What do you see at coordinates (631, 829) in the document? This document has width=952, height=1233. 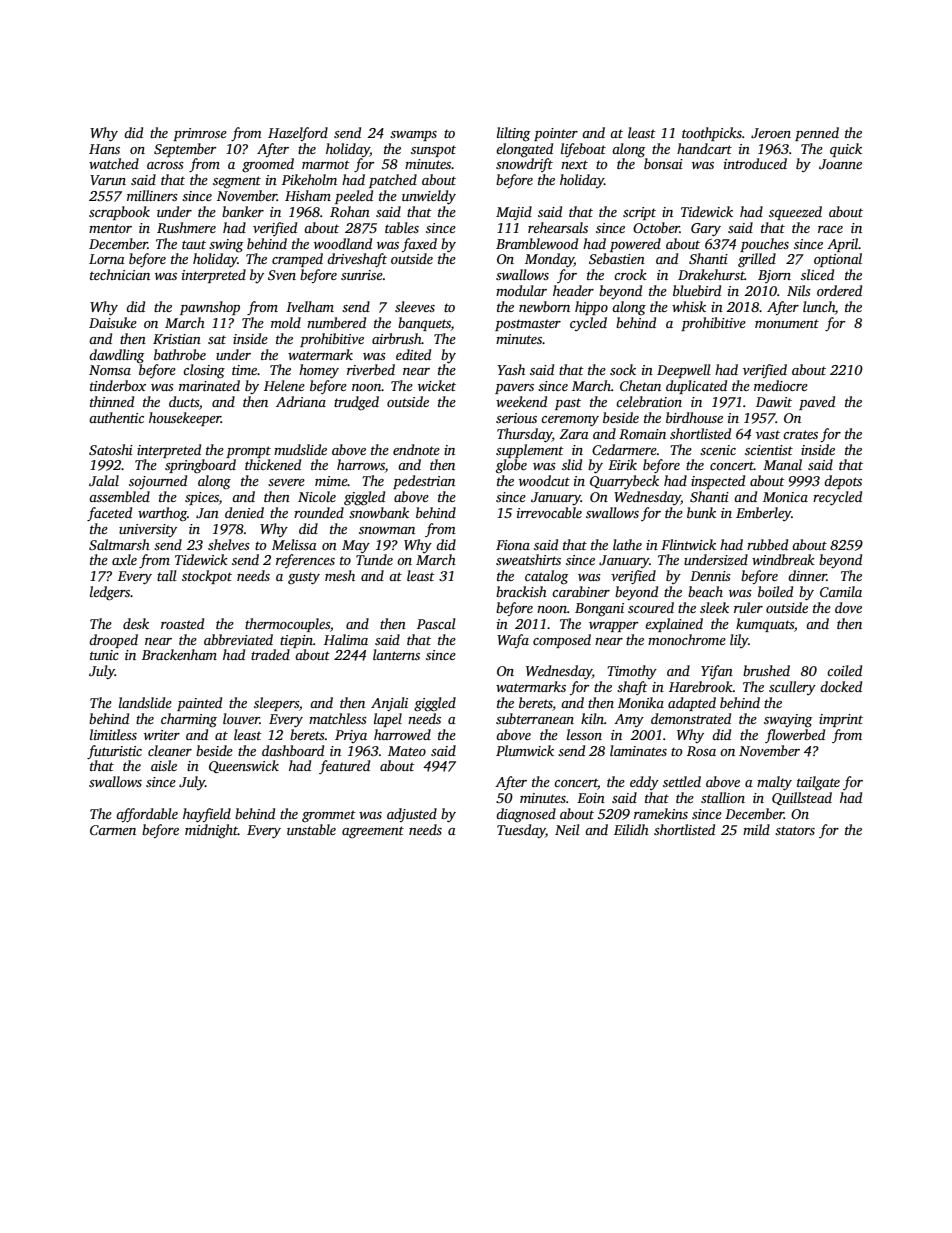 I see `Eilidh` at bounding box center [631, 829].
